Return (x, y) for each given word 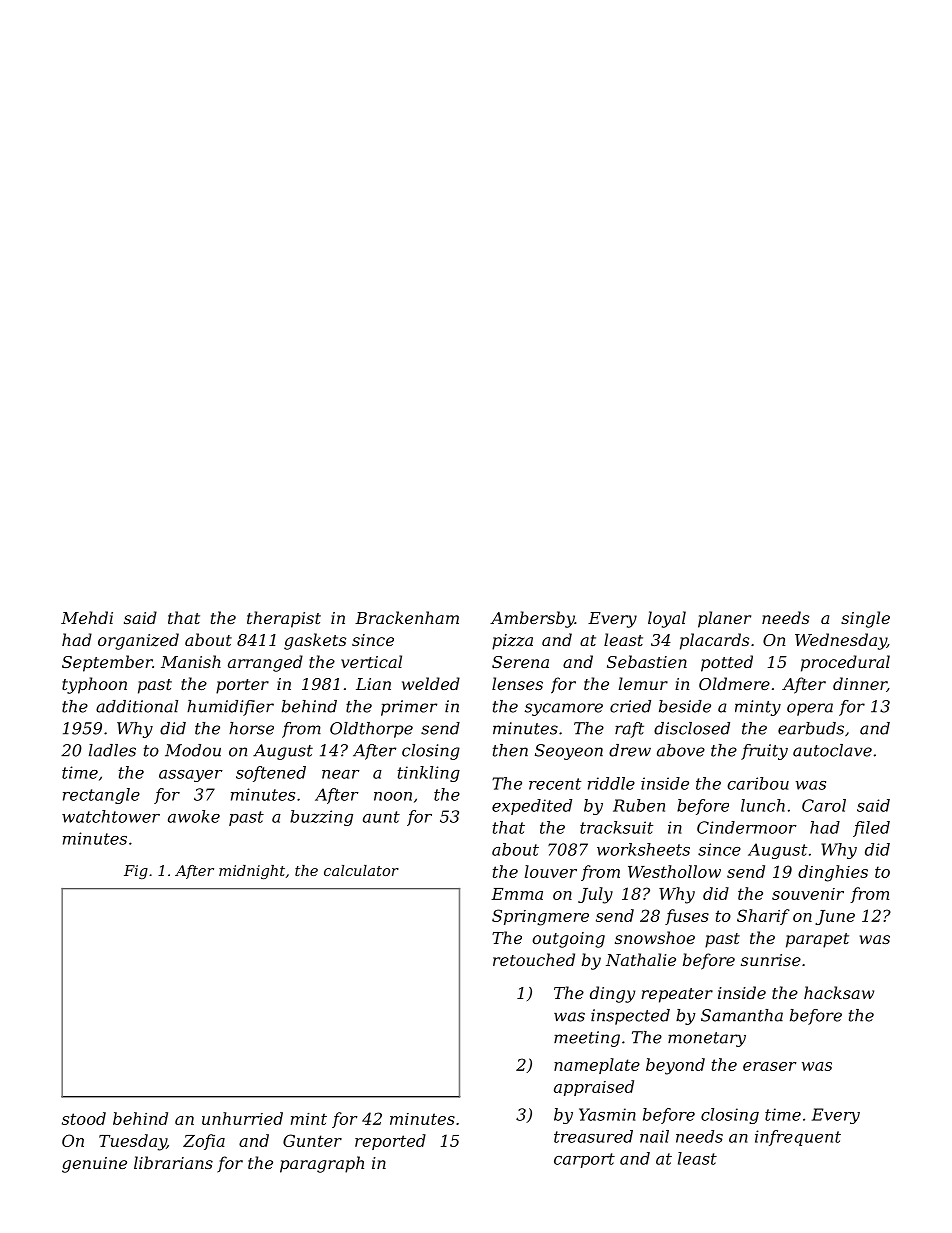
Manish (191, 661)
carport (584, 1160)
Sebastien (647, 661)
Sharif (763, 917)
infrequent (798, 1138)
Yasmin (607, 1114)
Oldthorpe (371, 730)
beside (685, 706)
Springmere (540, 917)
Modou (193, 750)
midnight (252, 872)
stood (84, 1118)
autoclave (832, 750)
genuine (94, 1165)
